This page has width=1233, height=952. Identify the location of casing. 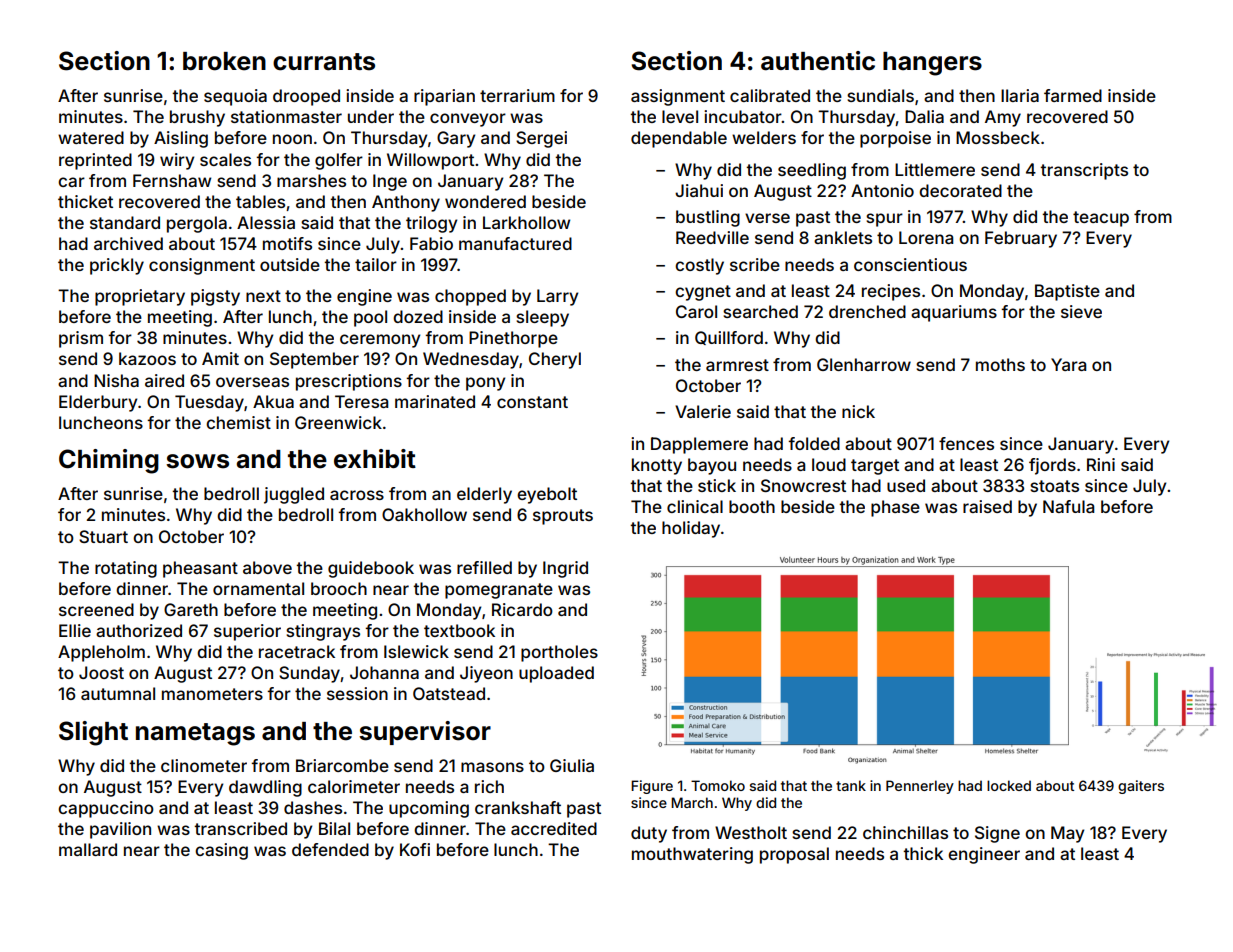
(221, 851).
